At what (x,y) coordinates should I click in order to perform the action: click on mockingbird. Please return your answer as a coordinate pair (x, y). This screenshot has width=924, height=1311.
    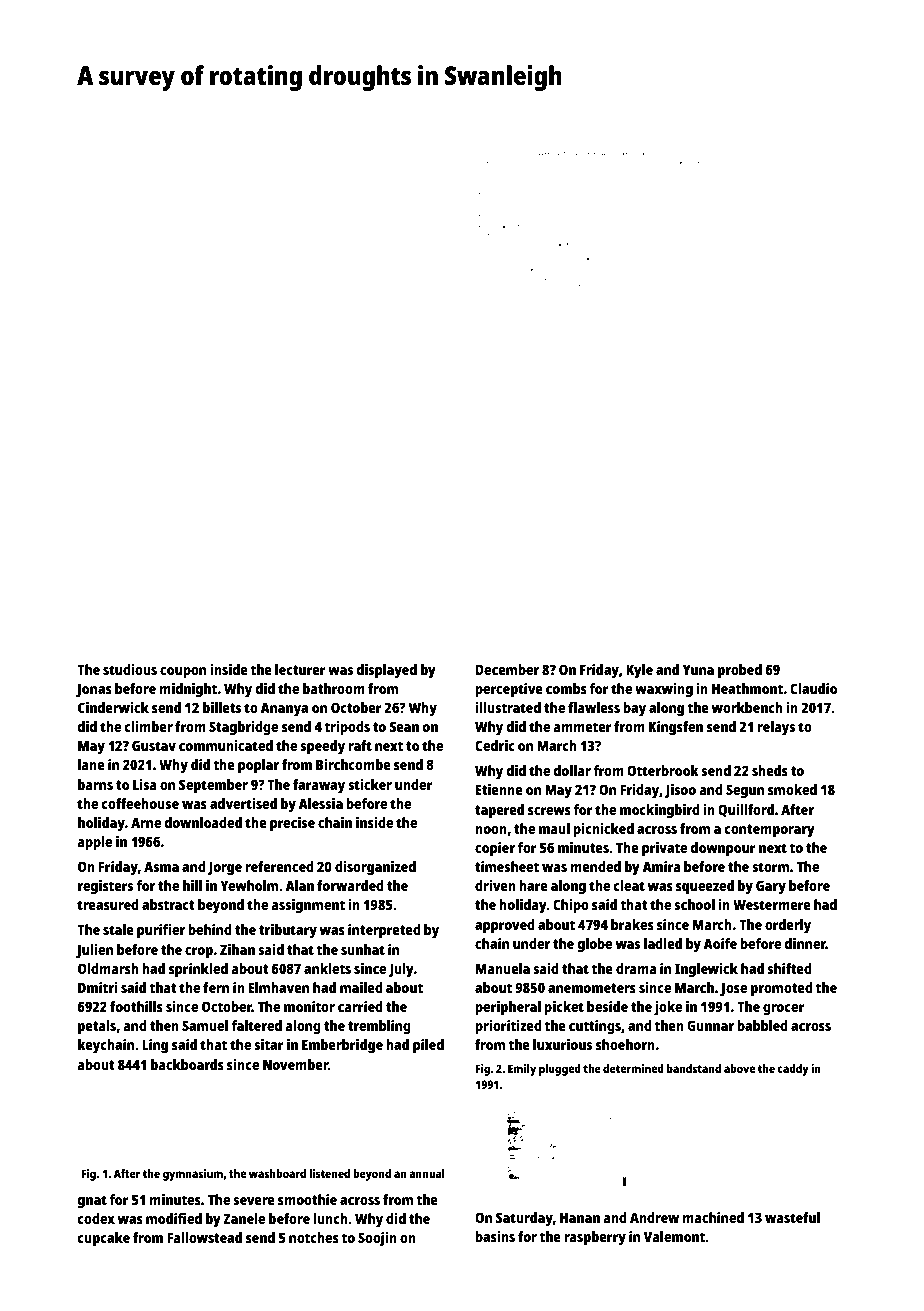
    Looking at the image, I should click on (660, 811).
